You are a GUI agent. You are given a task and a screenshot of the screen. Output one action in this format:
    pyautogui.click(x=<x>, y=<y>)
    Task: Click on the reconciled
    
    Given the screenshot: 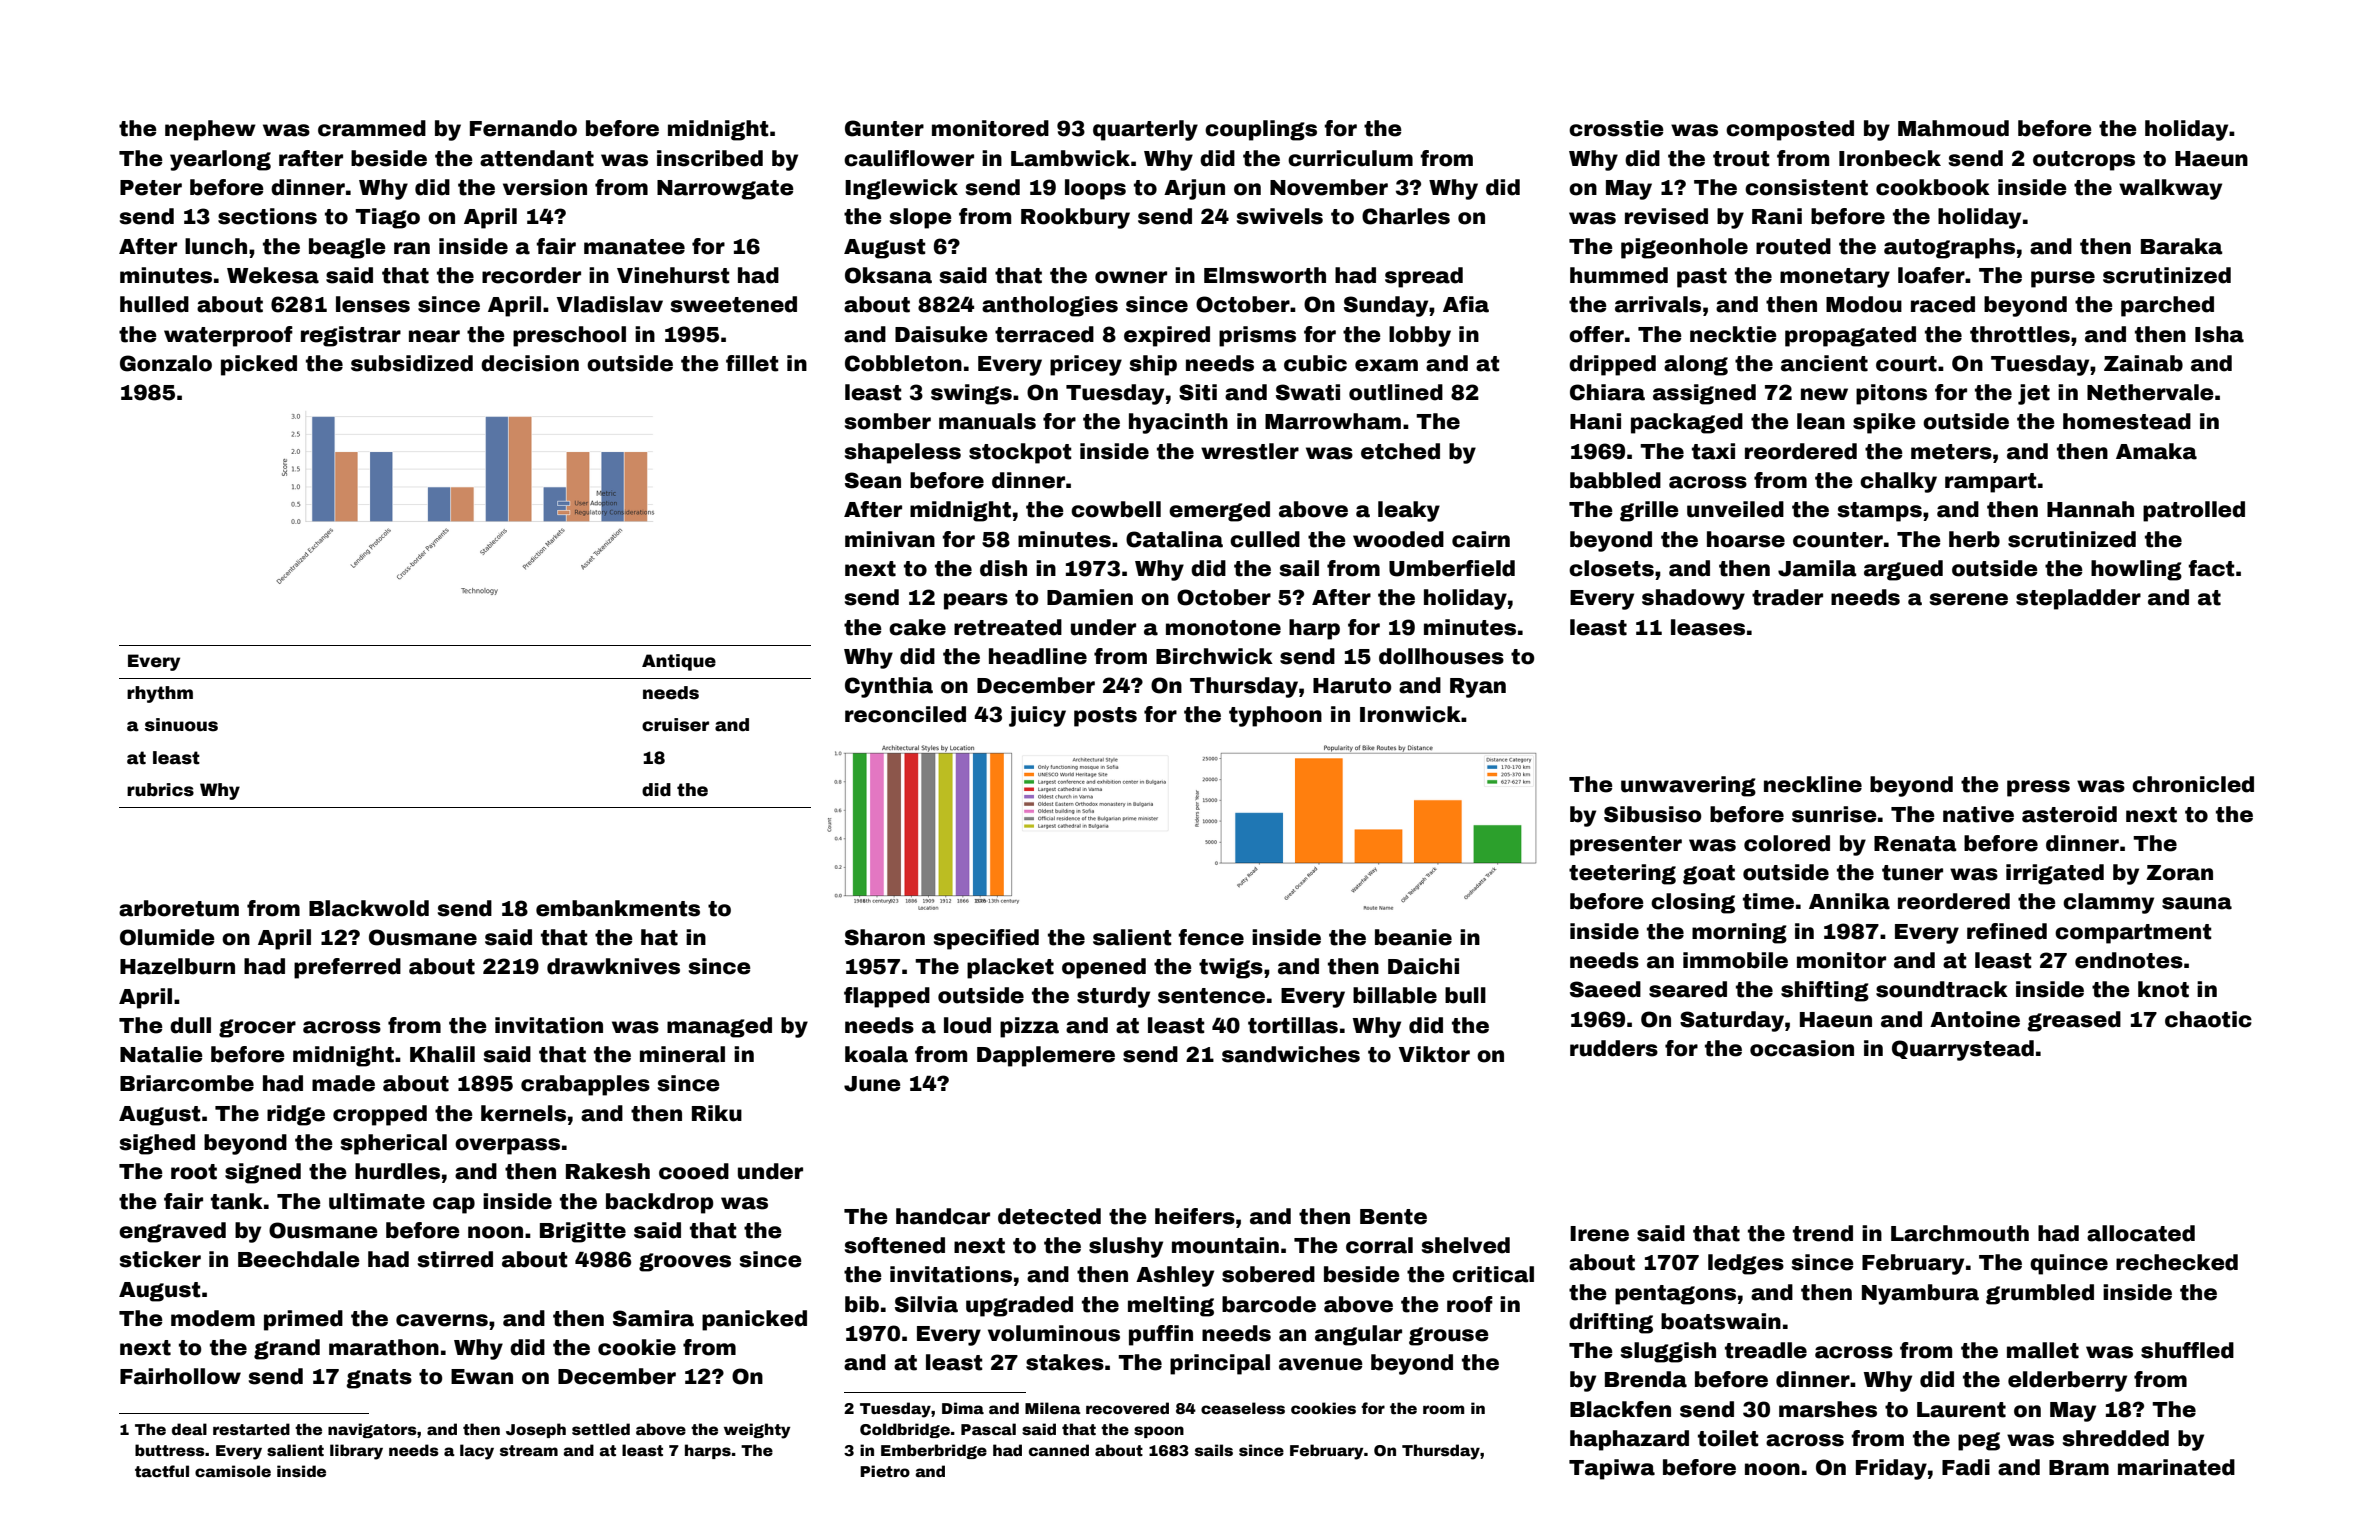 What is the action you would take?
    pyautogui.click(x=905, y=714)
